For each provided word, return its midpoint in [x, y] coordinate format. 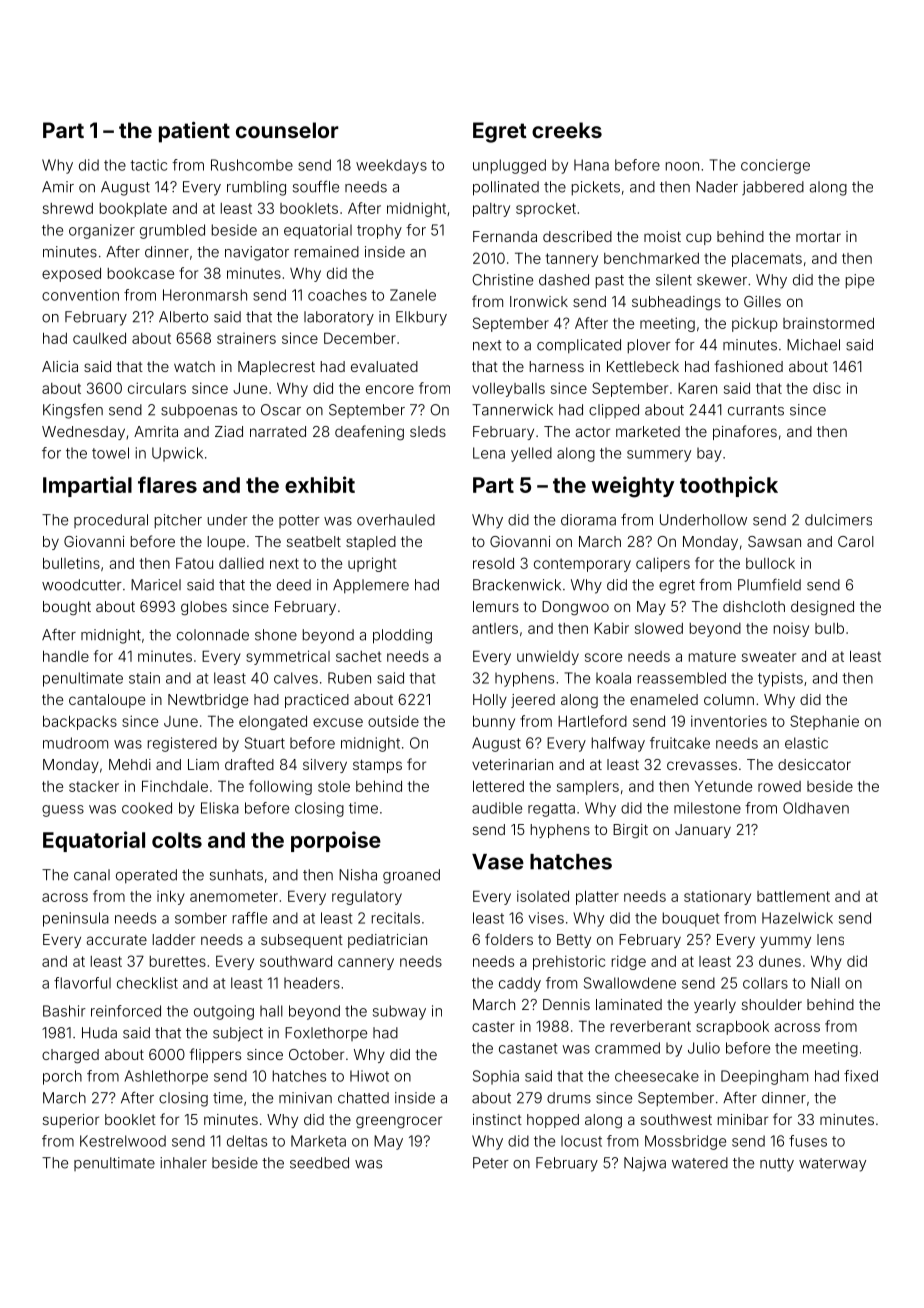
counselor [287, 130]
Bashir [64, 1011]
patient [194, 132]
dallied [241, 563]
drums [569, 1098]
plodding [402, 636]
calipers [663, 564]
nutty [777, 1165]
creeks [567, 130]
